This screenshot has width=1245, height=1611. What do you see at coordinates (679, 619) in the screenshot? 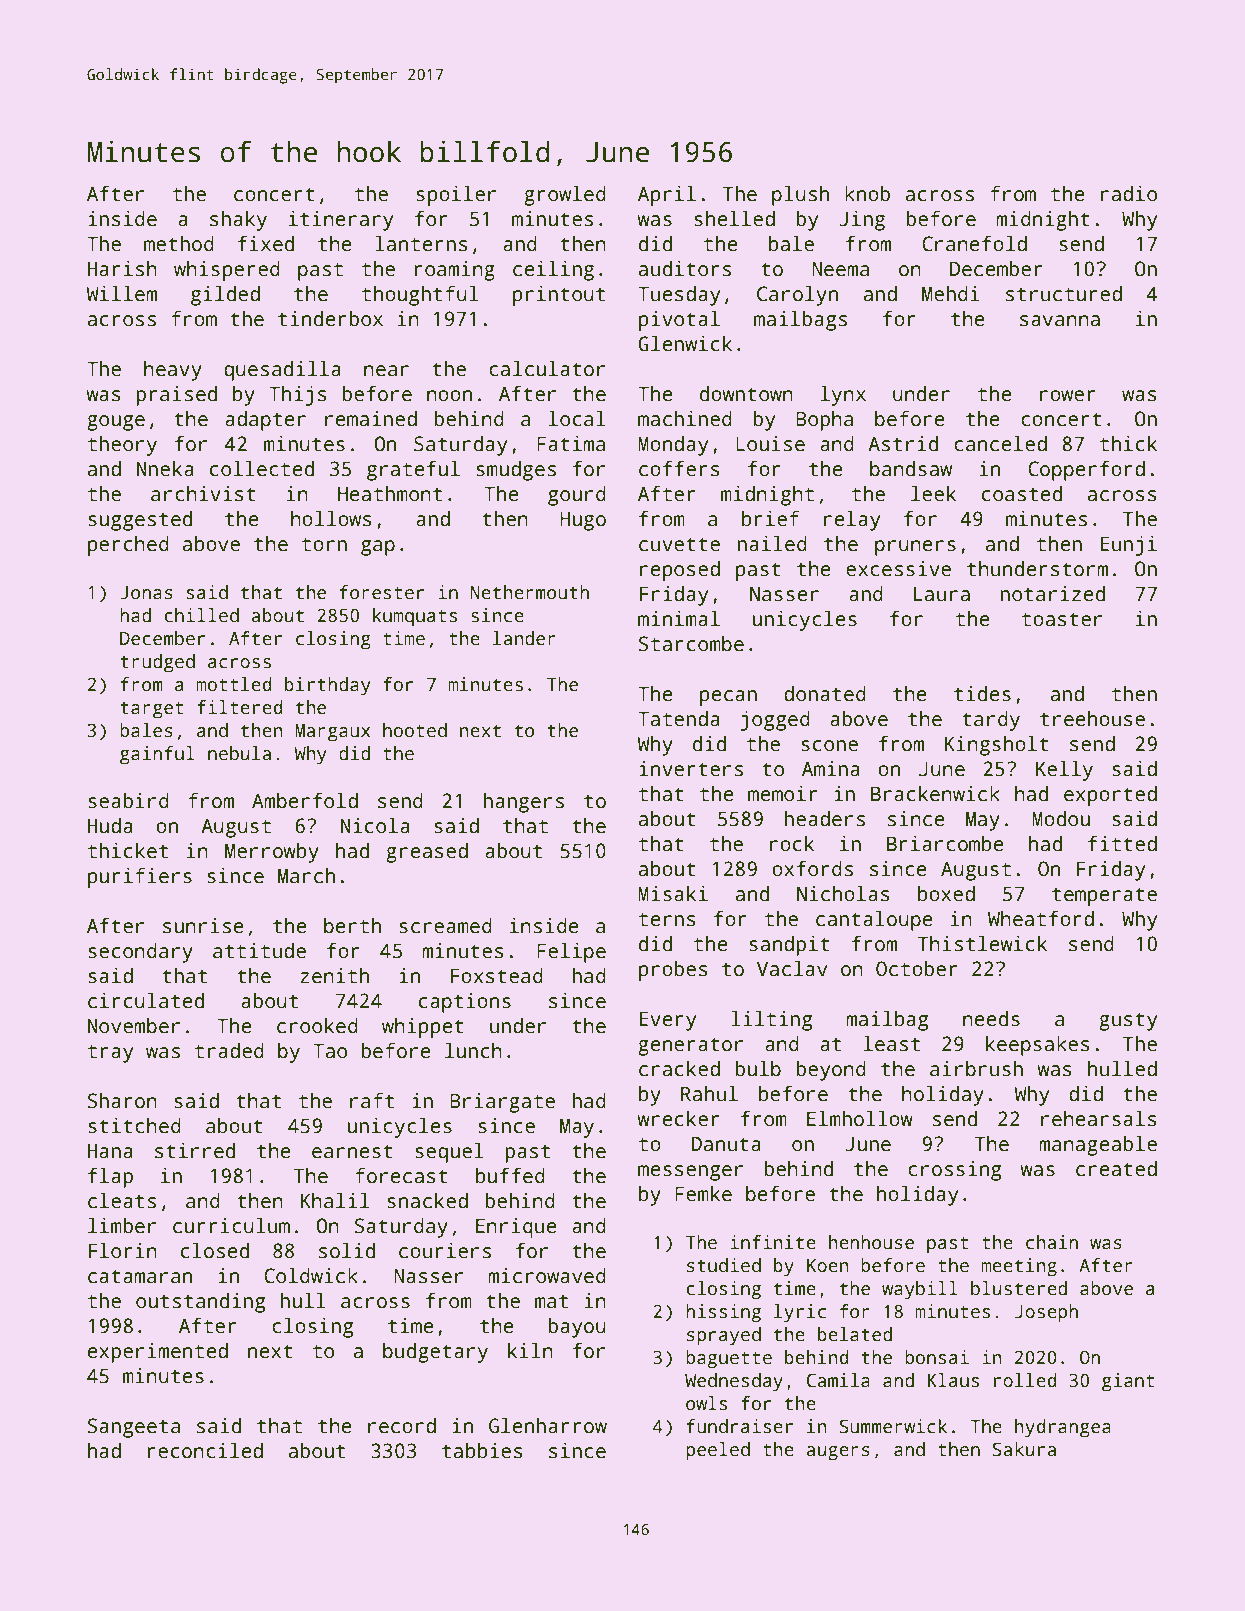
I see `minimal` at bounding box center [679, 619].
